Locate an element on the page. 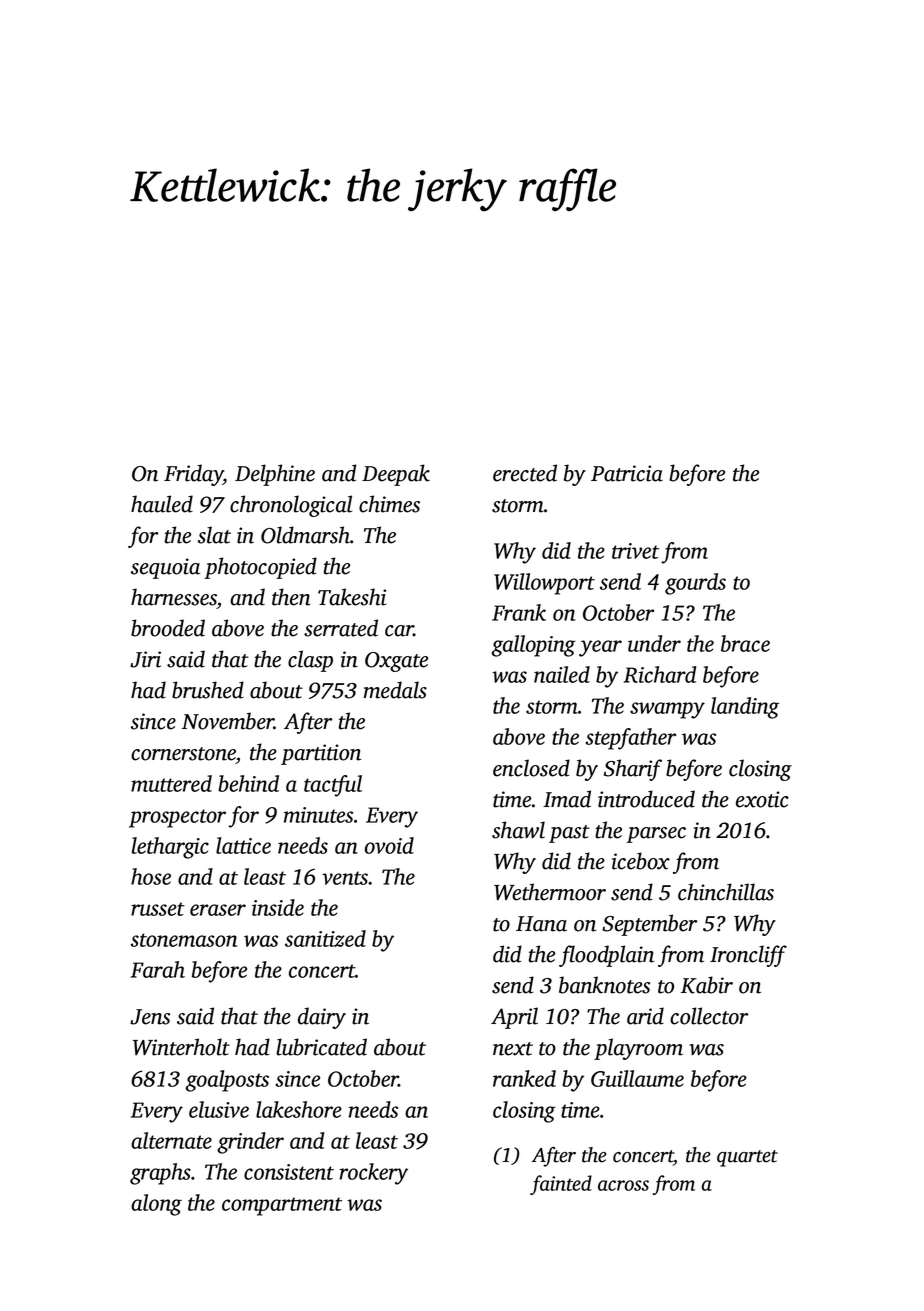 The width and height of the page is (924, 1311). partition is located at coordinates (321, 754).
